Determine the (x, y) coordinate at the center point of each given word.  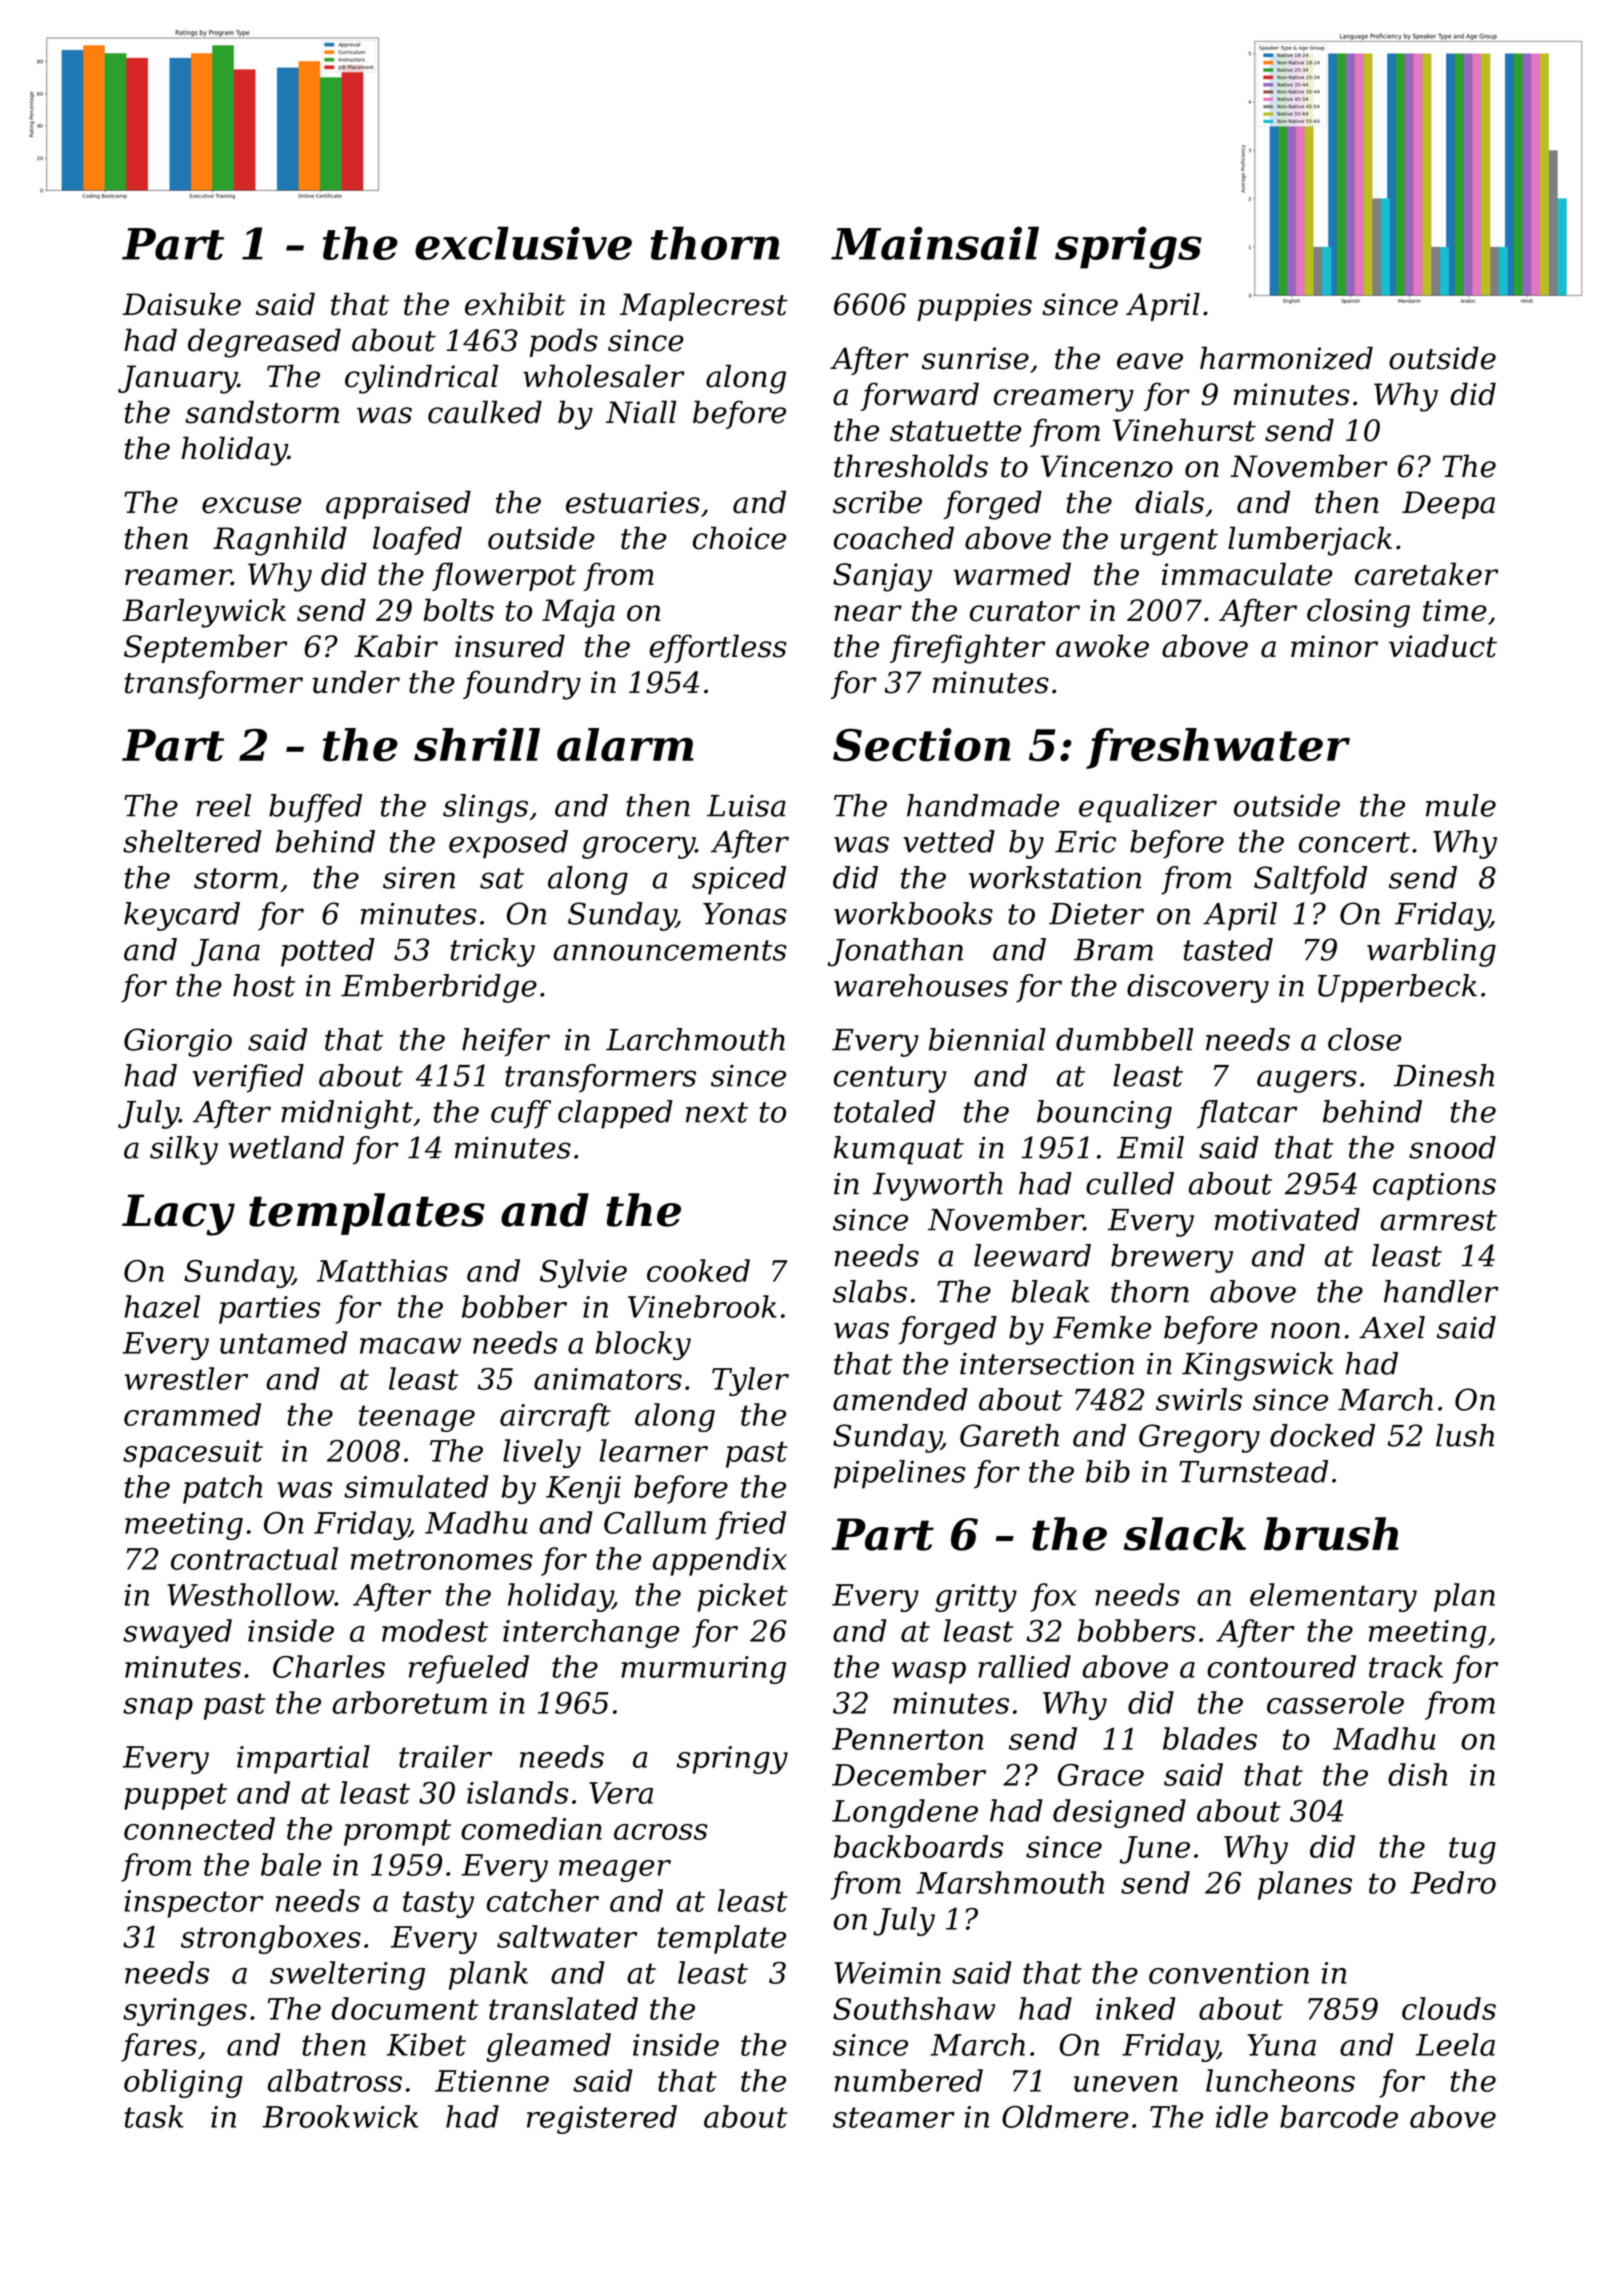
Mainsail (935, 243)
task (154, 2116)
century (890, 1079)
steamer (894, 2117)
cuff (521, 1114)
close (1365, 1039)
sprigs (1128, 247)
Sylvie (583, 1273)
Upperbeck (1397, 988)
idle (1242, 2116)
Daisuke (182, 304)
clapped (615, 1114)
